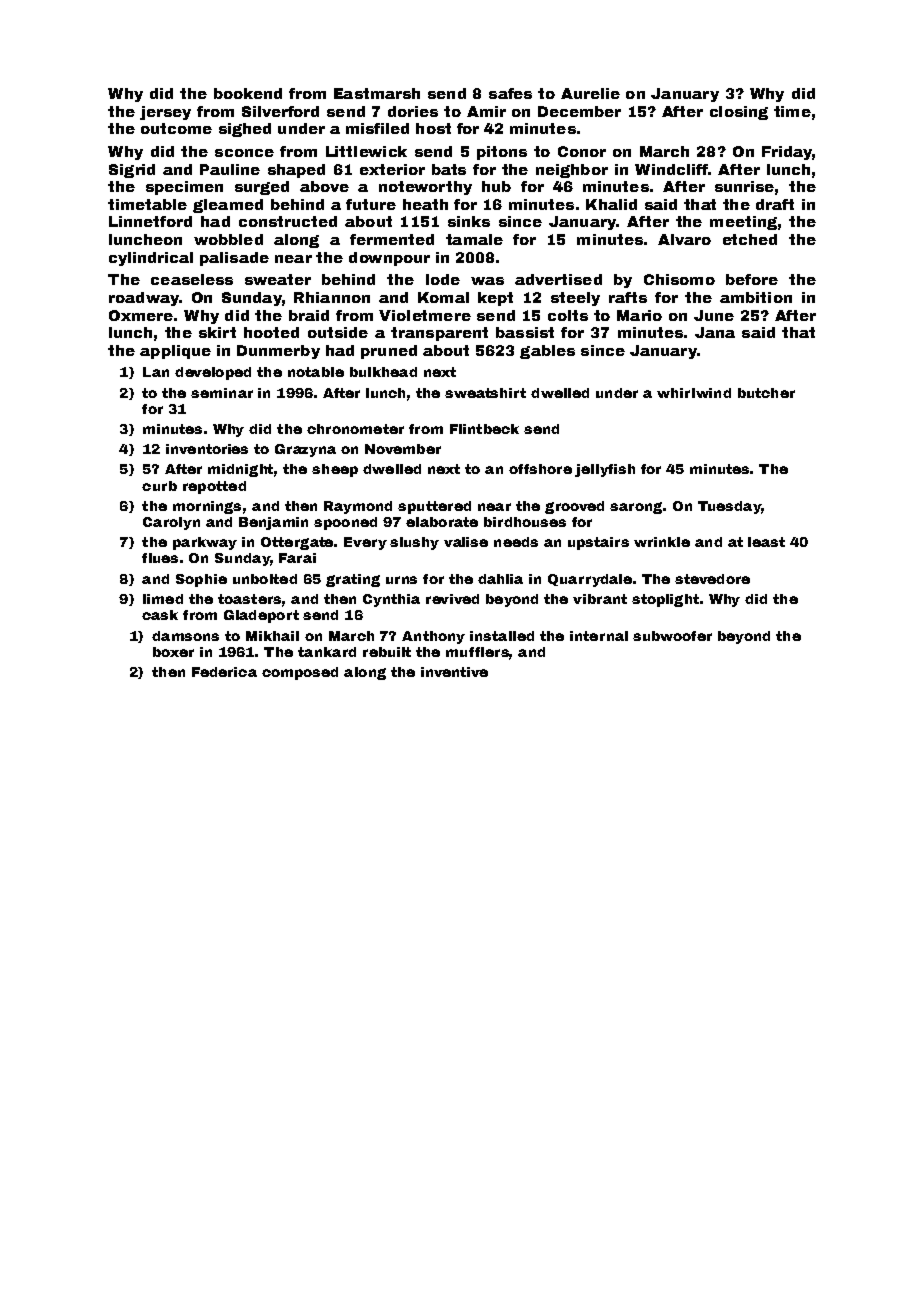 This screenshot has width=924, height=1308. Describe the element at coordinates (672, 636) in the screenshot. I see `subwoofer` at that location.
